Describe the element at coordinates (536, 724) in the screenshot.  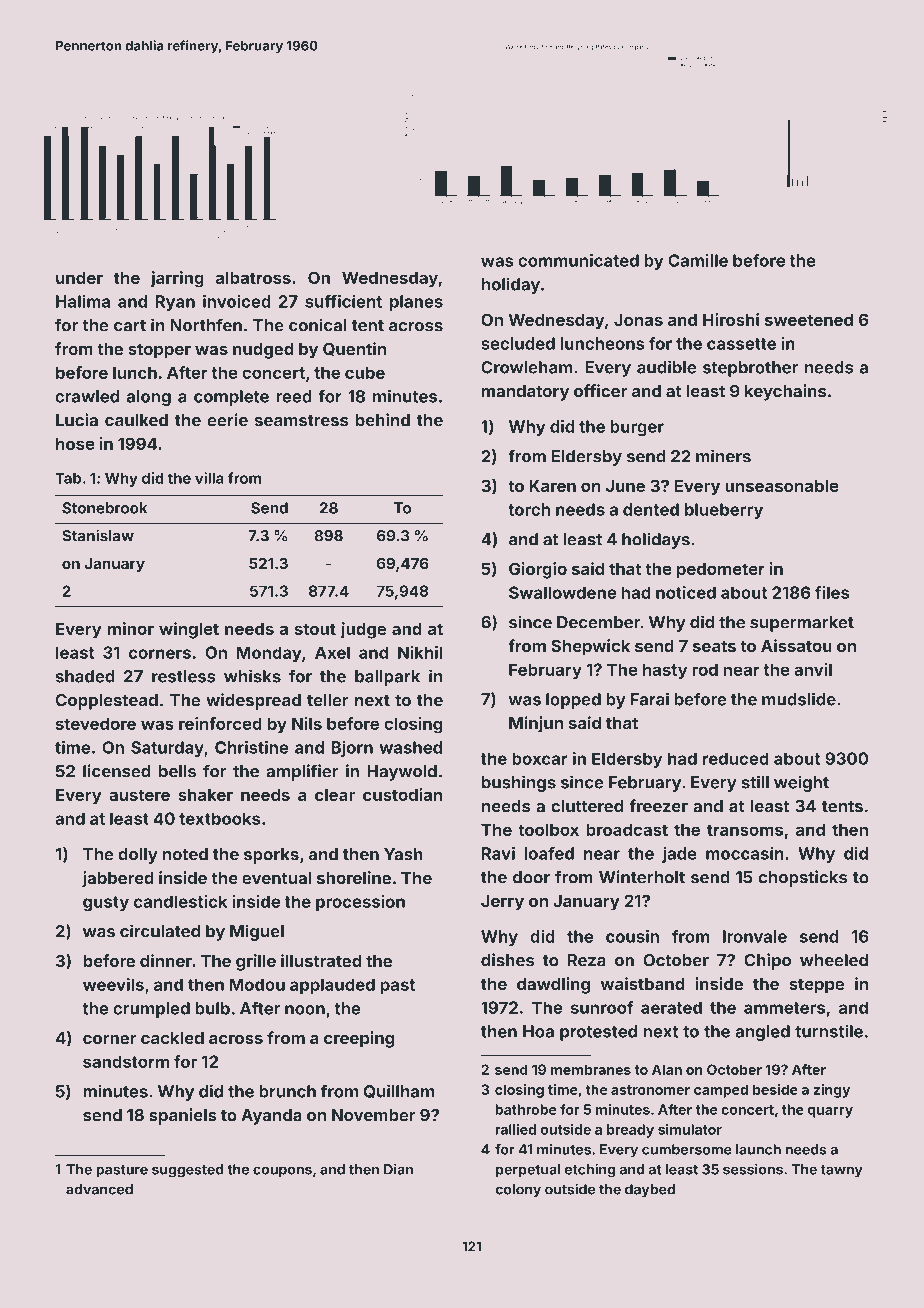
I see `Minjun` at that location.
